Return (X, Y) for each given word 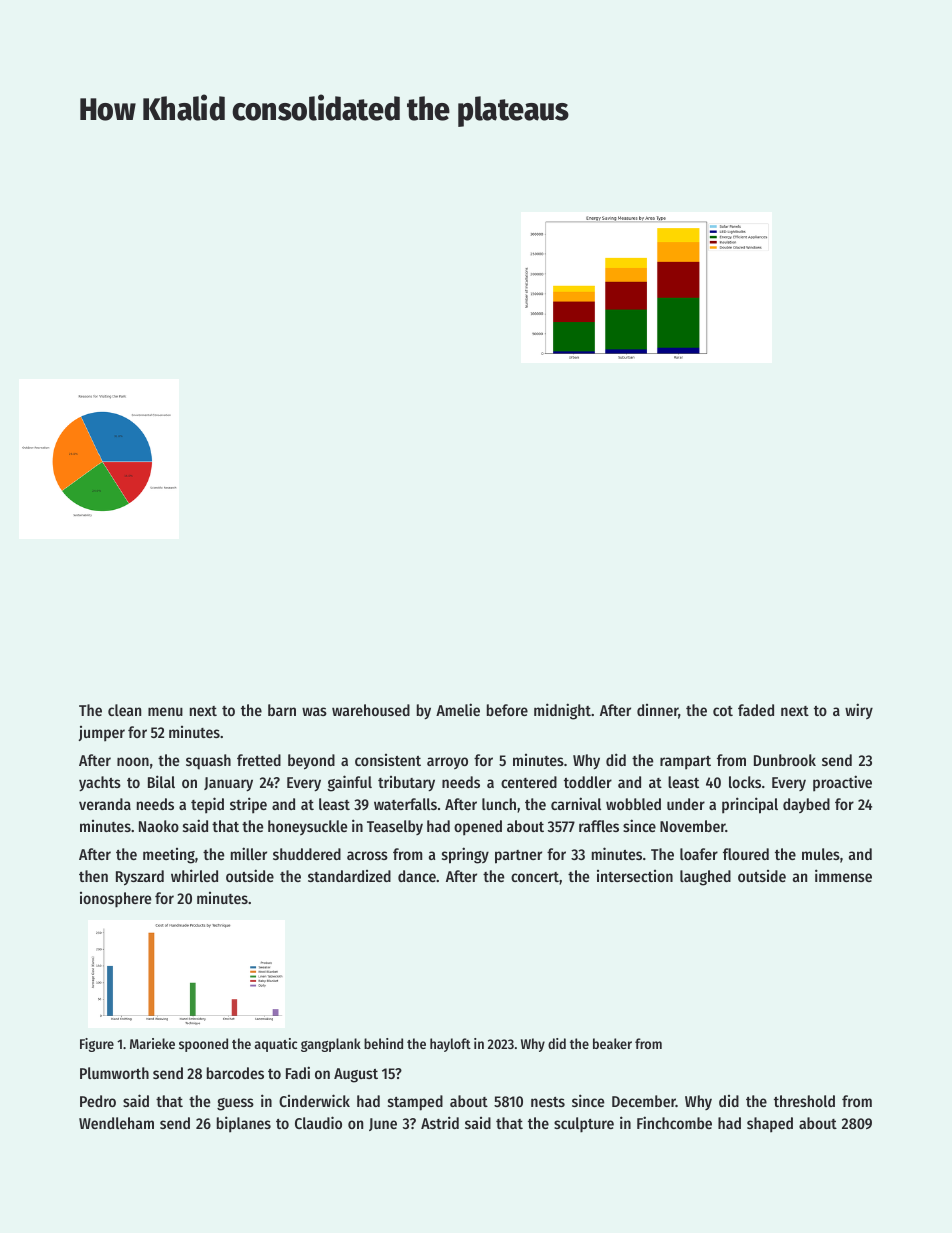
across (367, 855)
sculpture (584, 1125)
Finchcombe (674, 1122)
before (507, 710)
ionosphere (116, 900)
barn (282, 710)
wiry (859, 711)
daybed (806, 805)
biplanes (244, 1124)
